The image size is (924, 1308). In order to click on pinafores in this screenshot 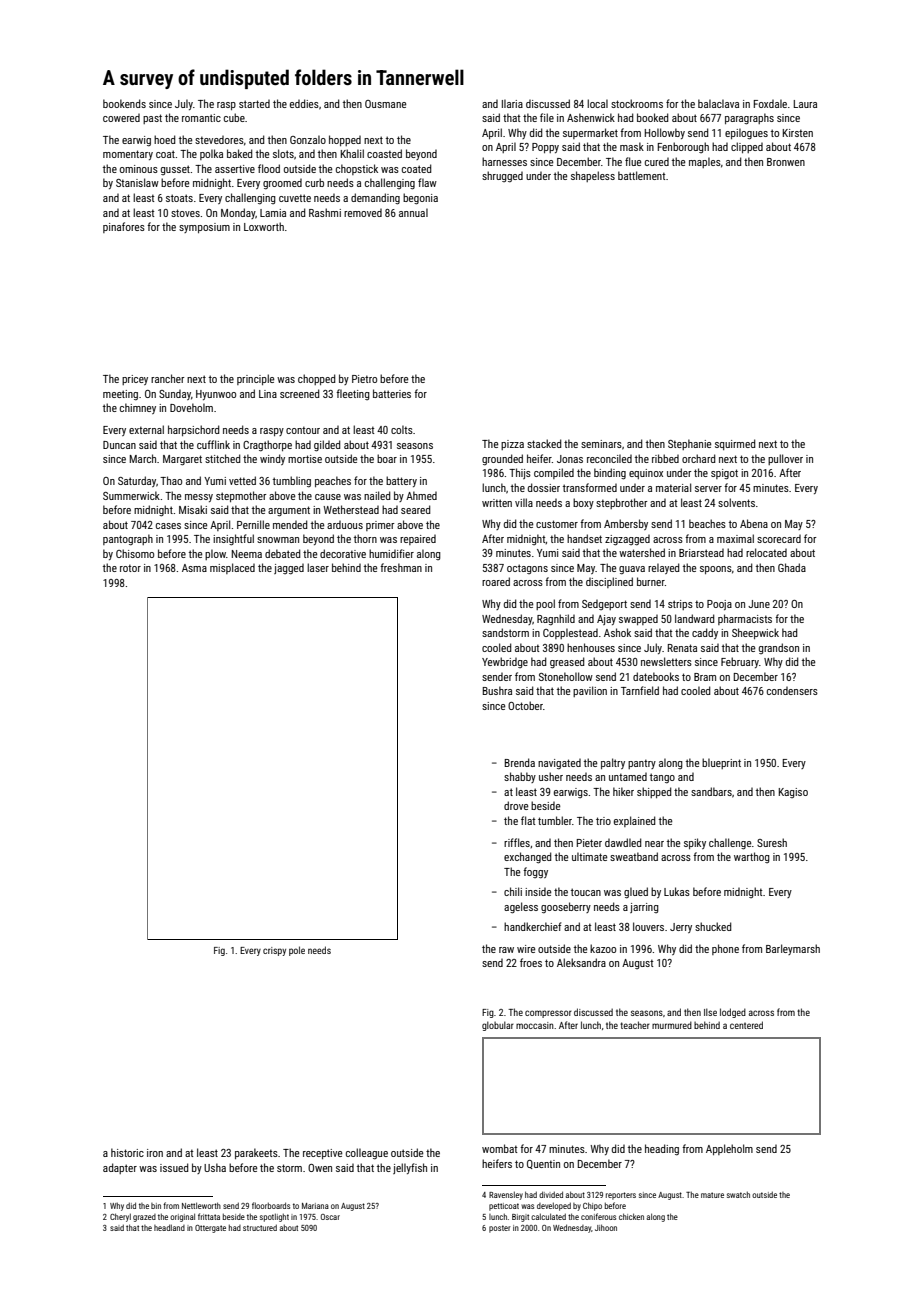, I will do `click(124, 227)`.
